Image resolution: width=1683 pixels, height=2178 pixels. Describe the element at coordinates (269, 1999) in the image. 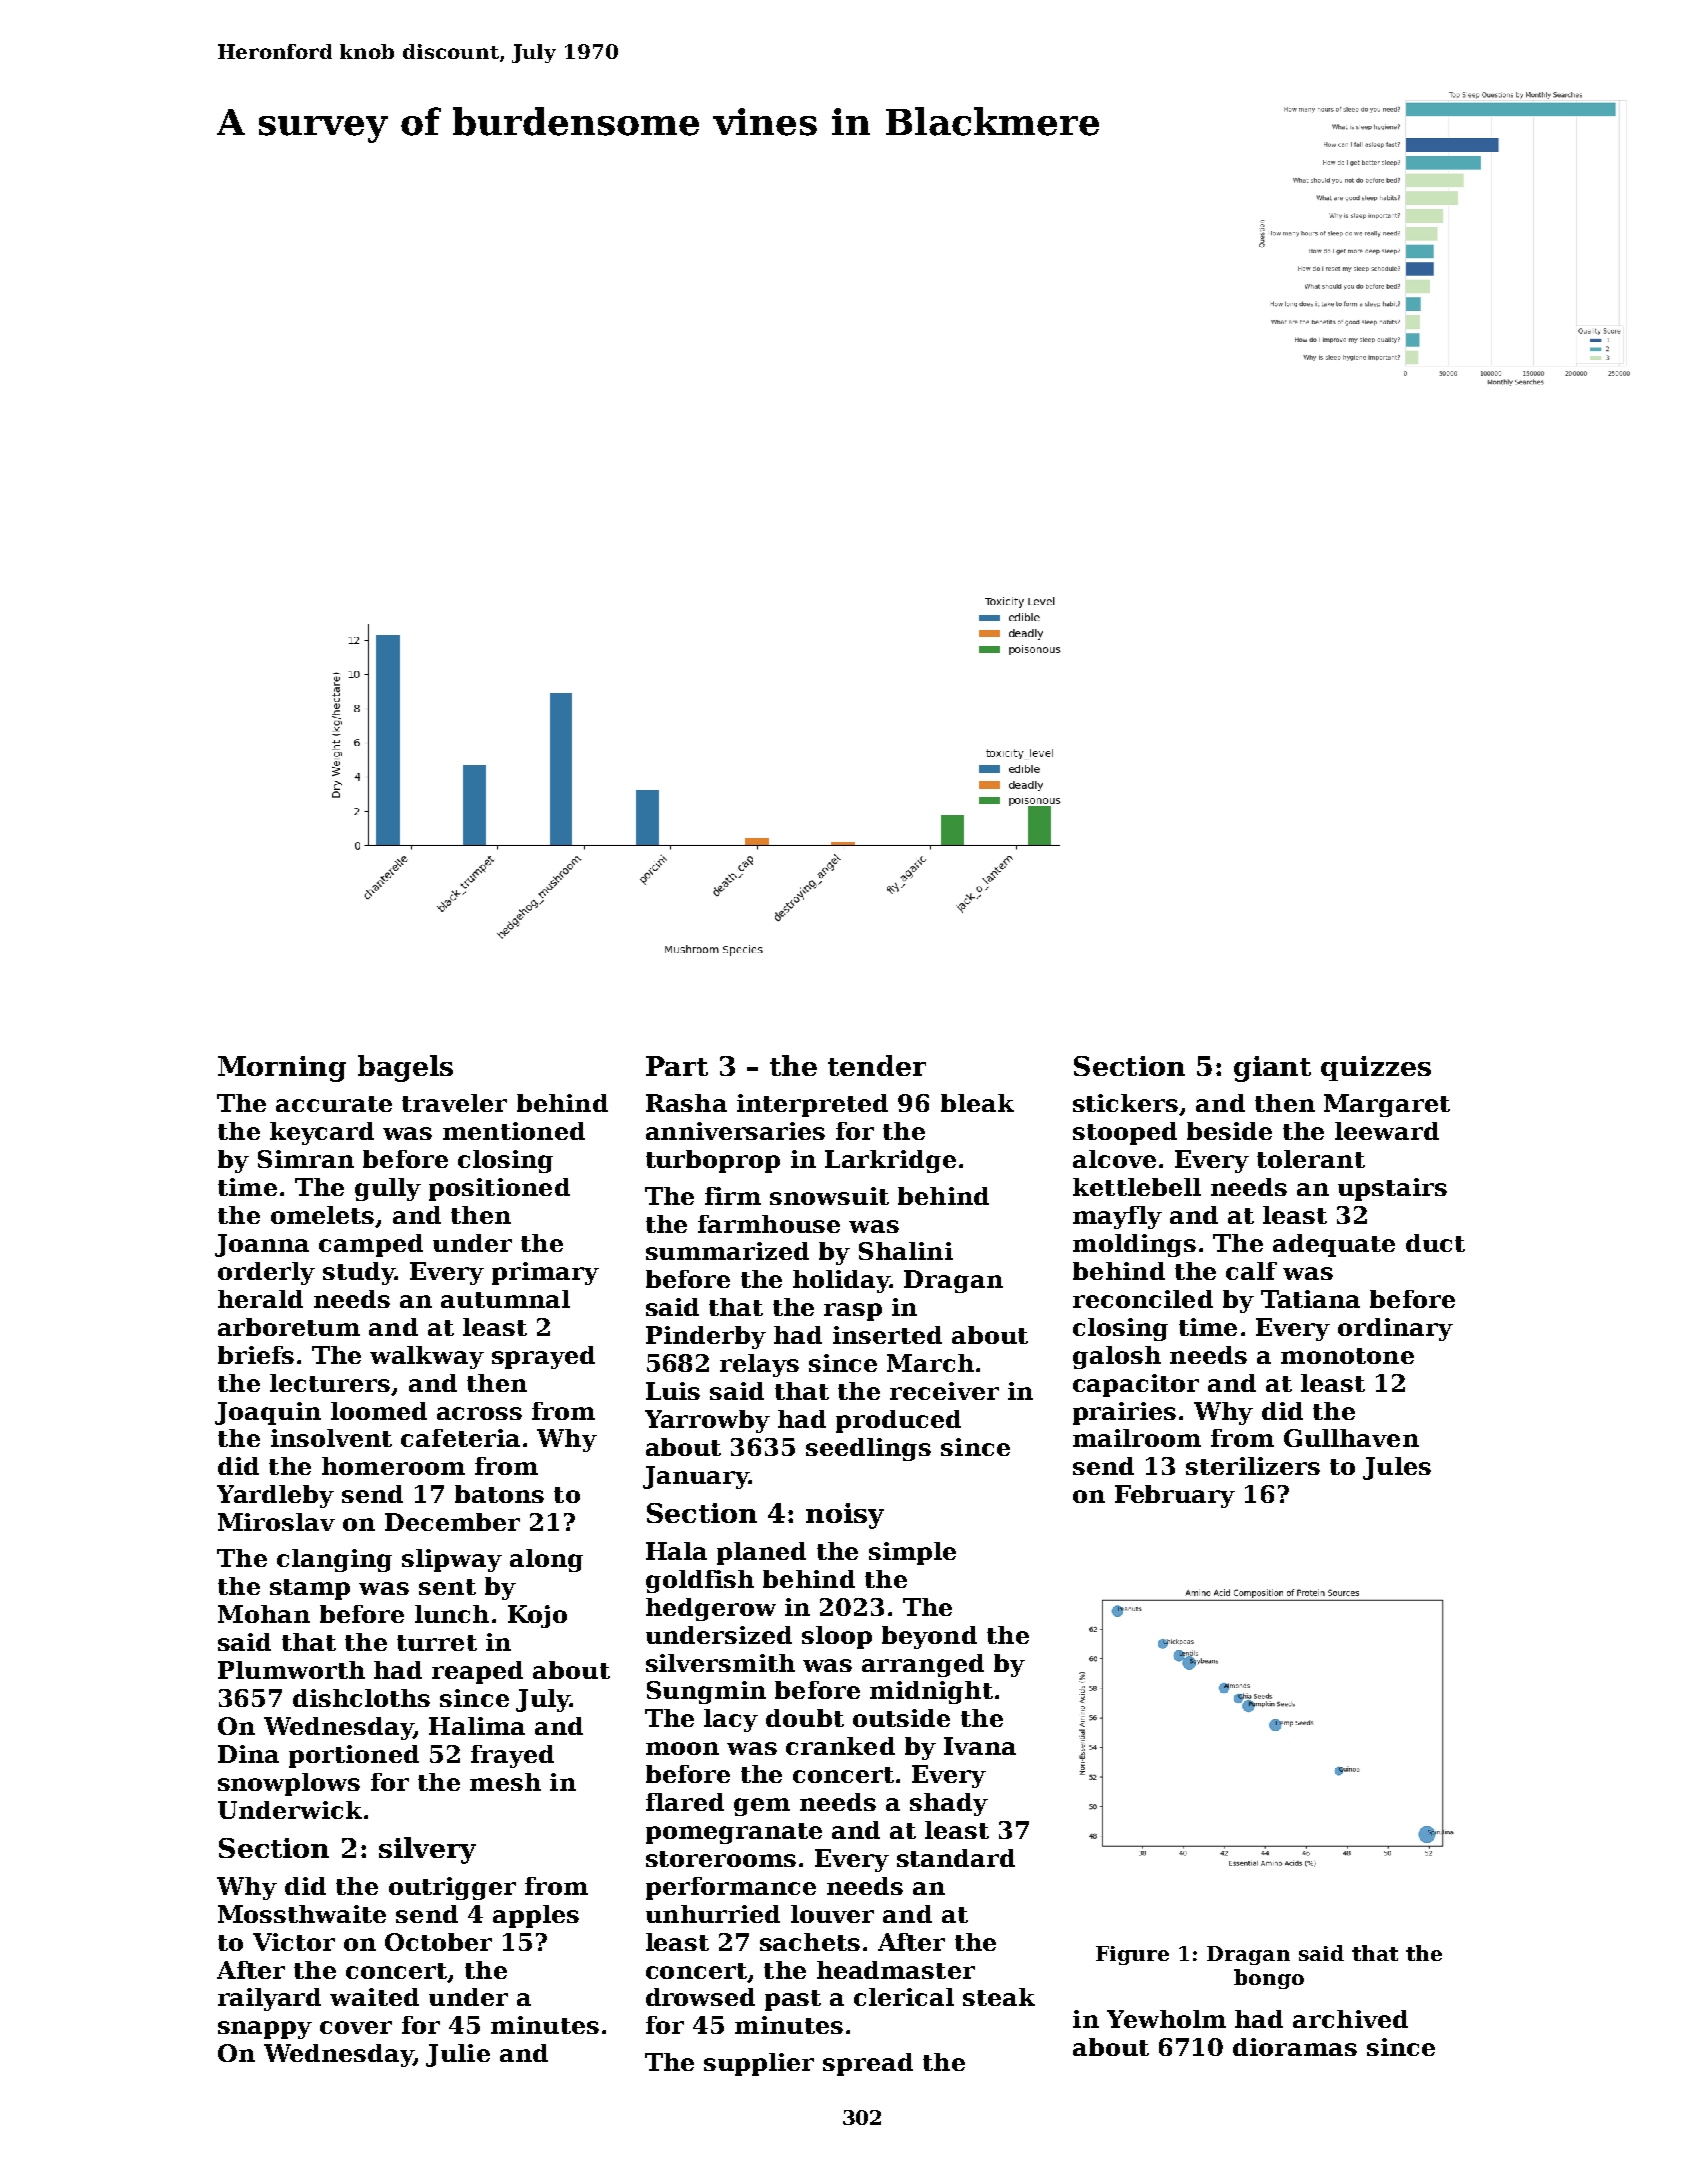

I see `railyard` at that location.
